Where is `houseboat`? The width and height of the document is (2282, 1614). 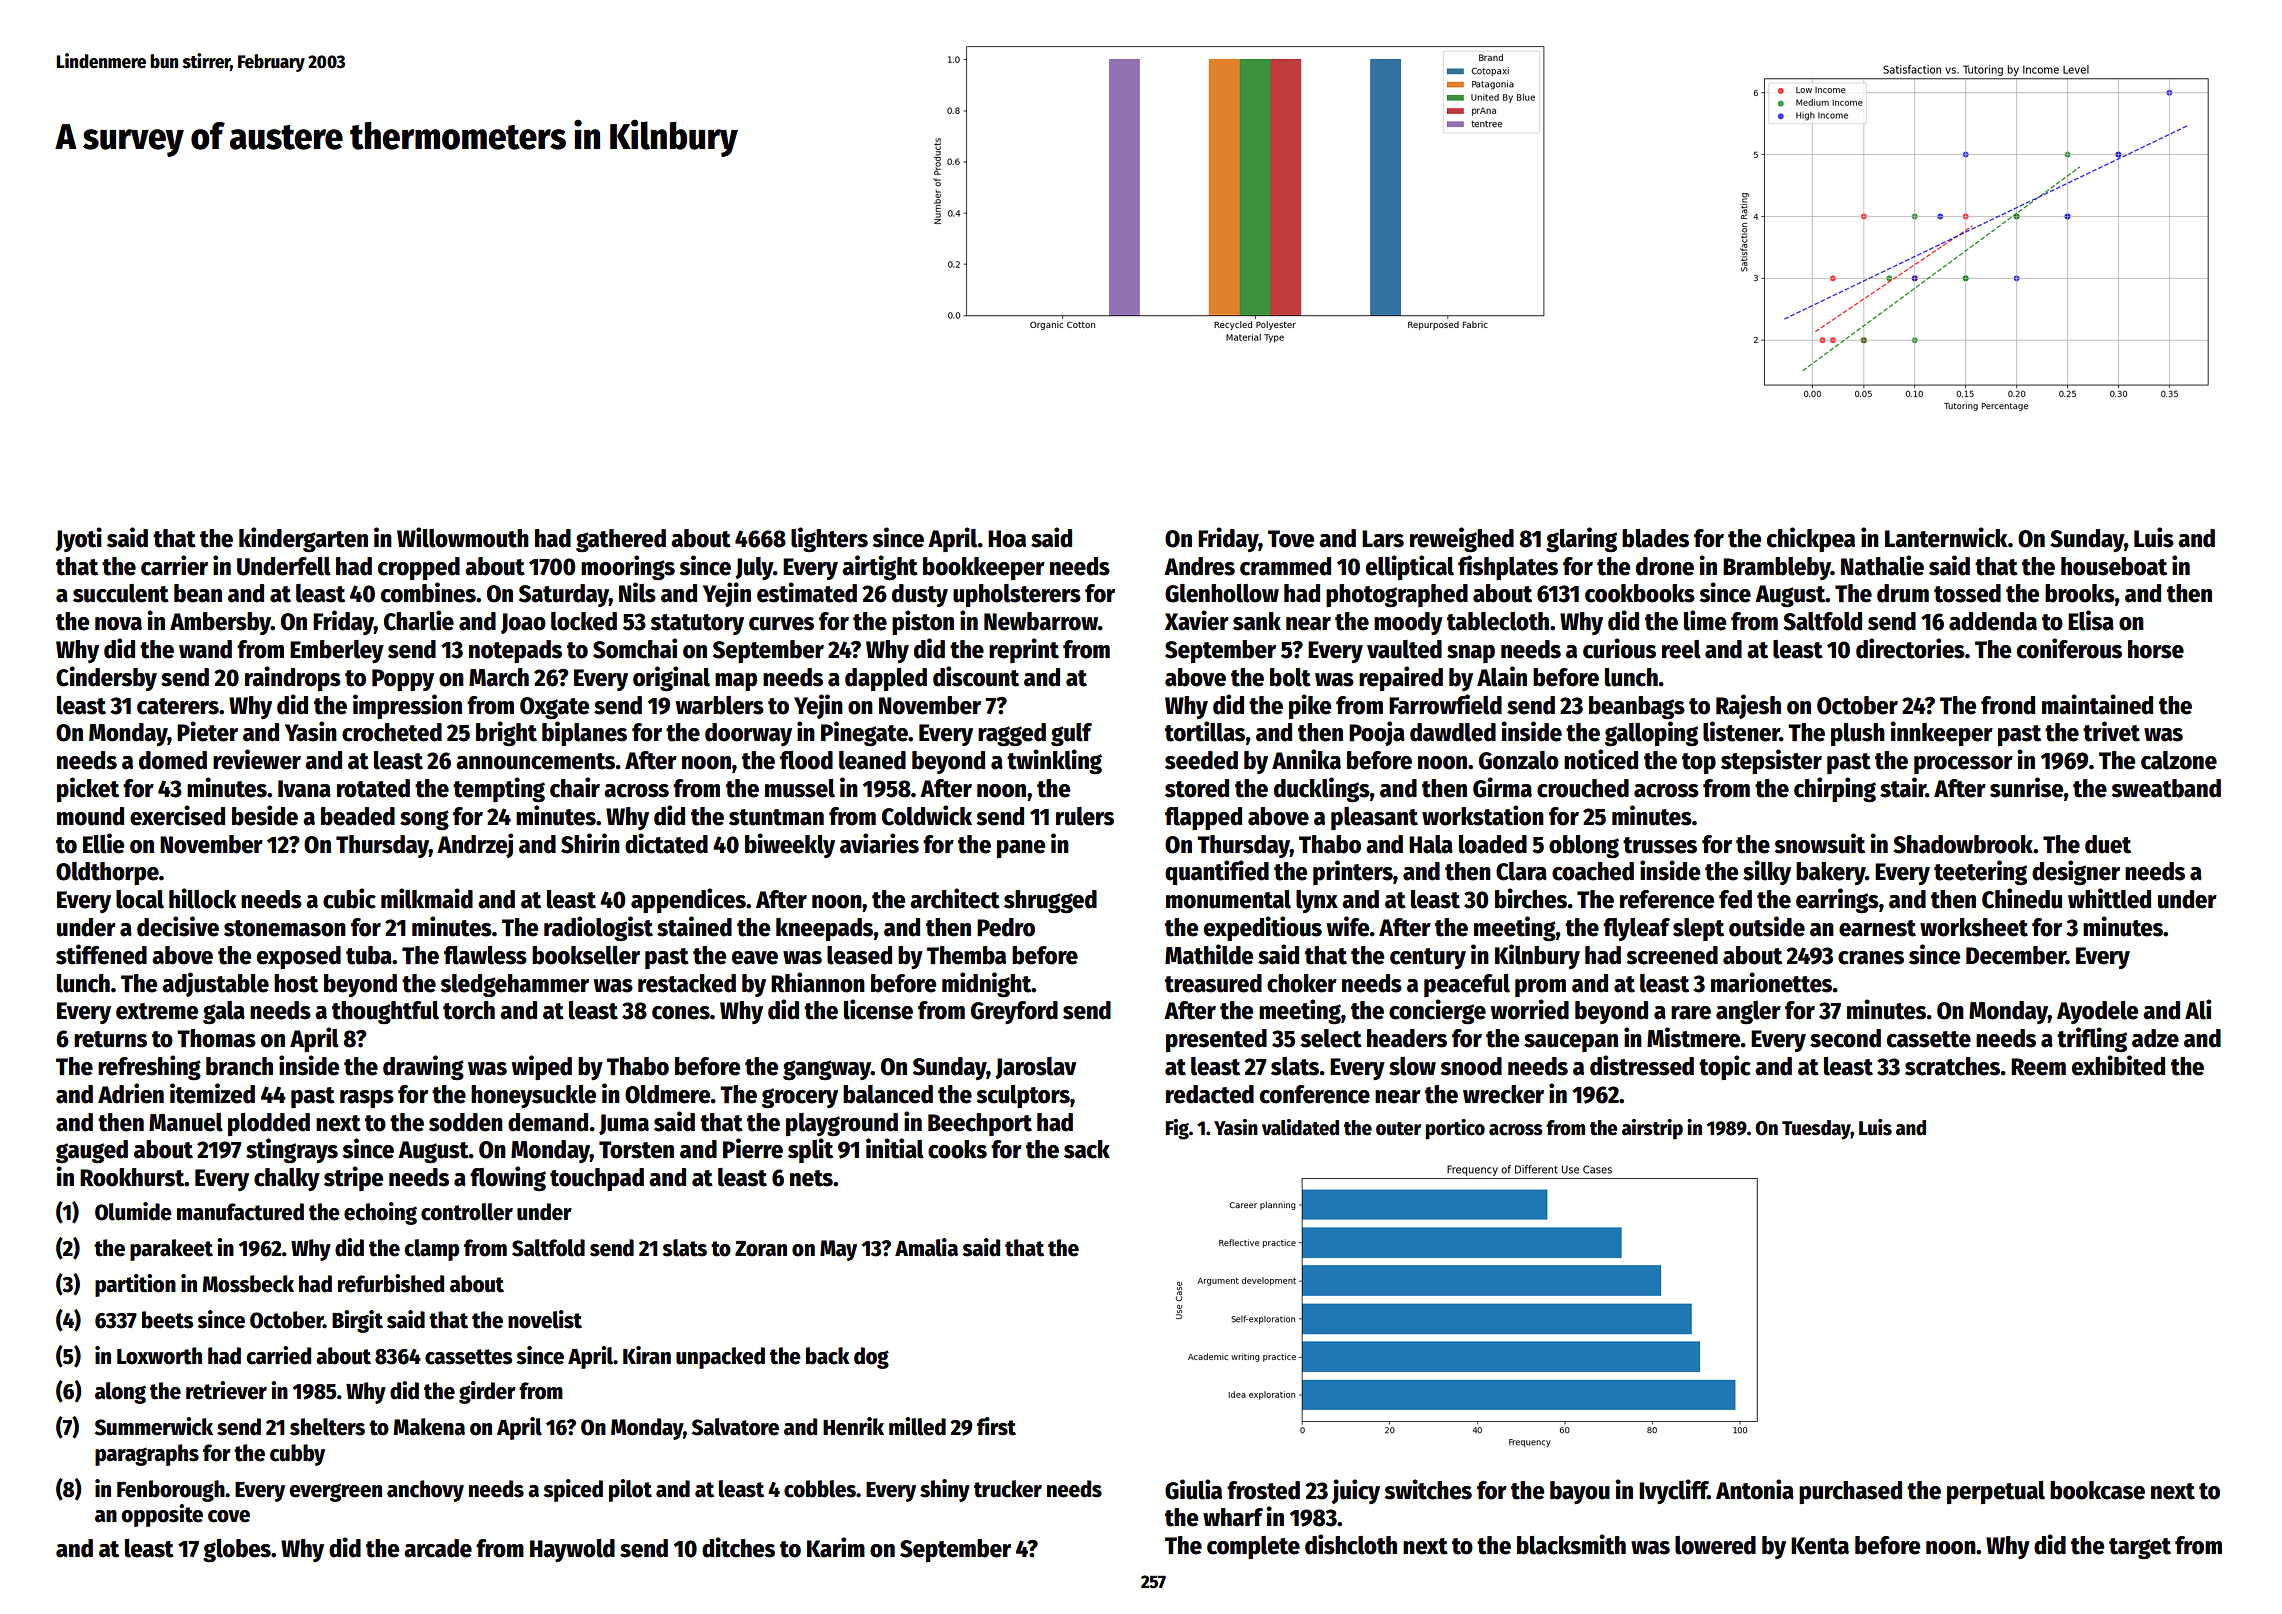 houseboat is located at coordinates (2114, 566).
